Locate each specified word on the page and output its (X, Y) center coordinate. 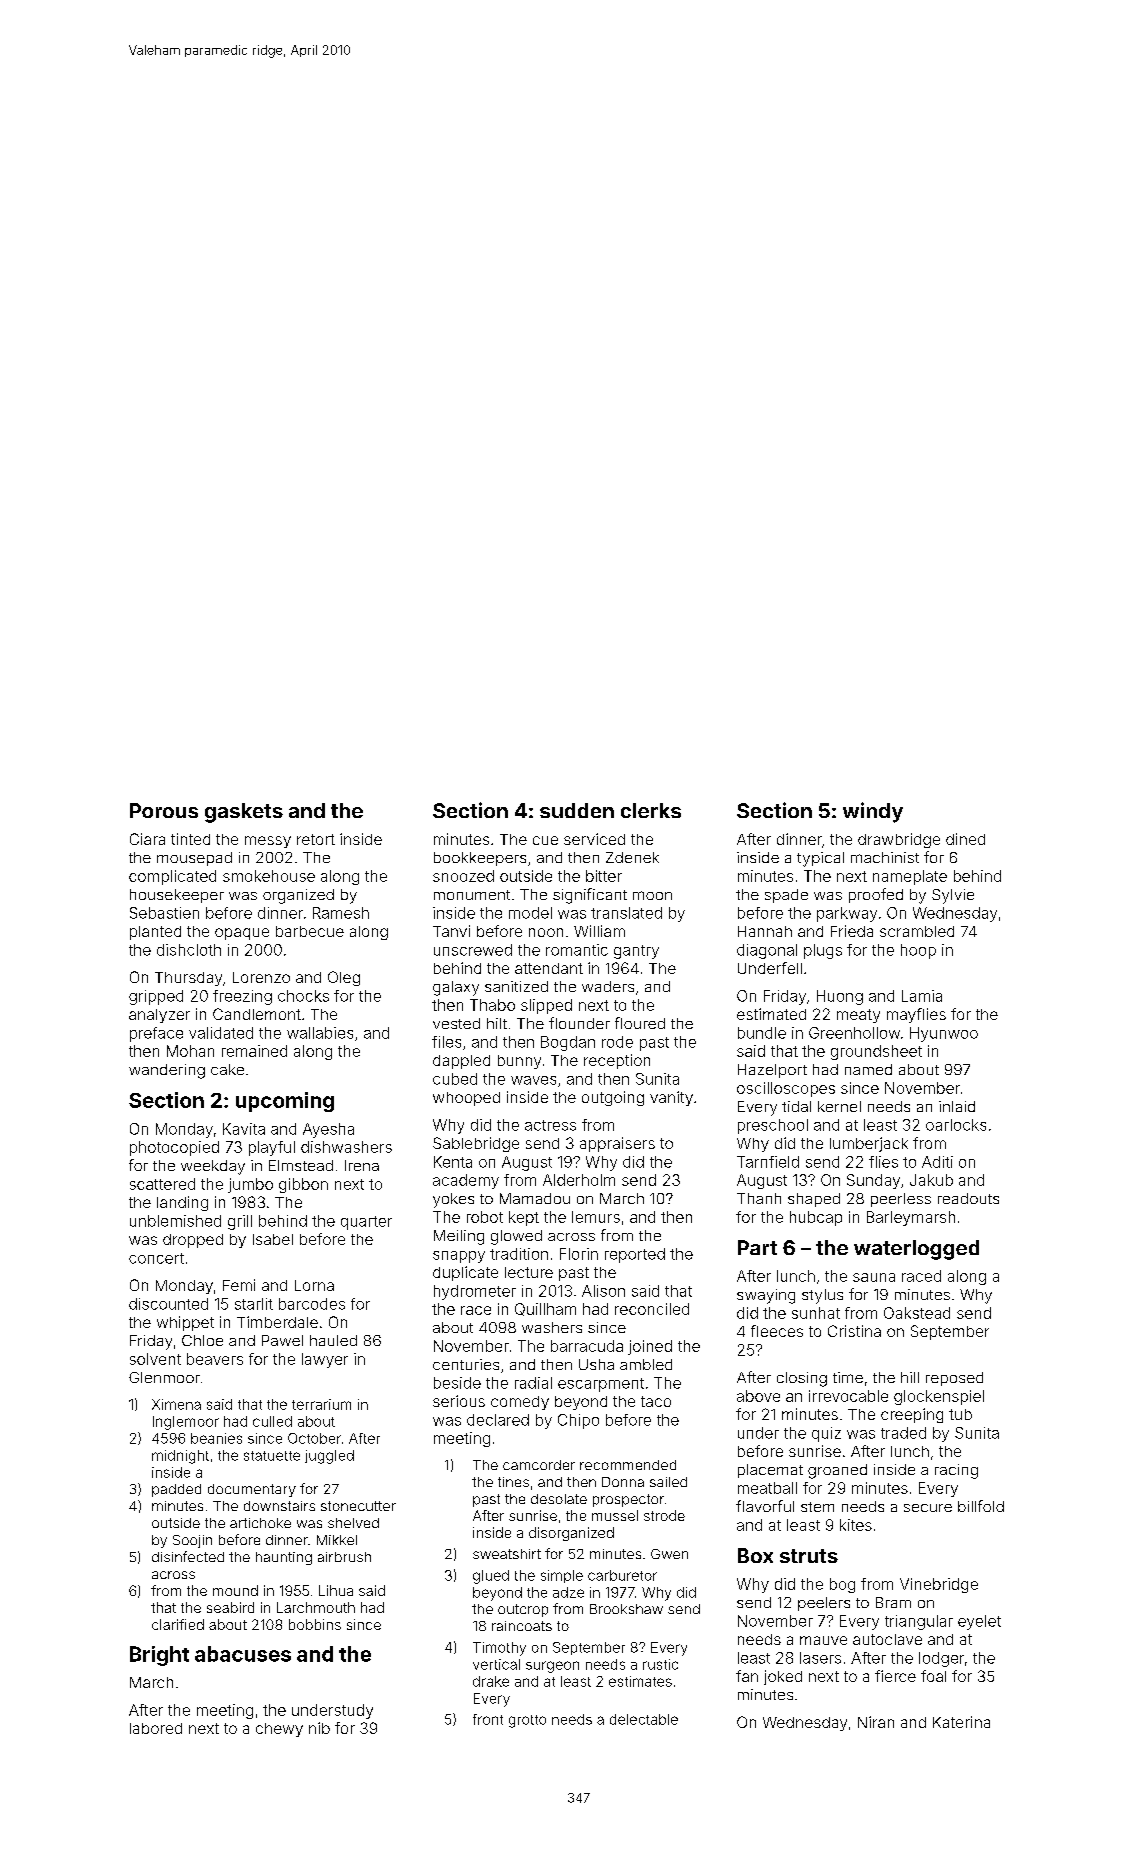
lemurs (596, 1217)
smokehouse (269, 876)
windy (873, 812)
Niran (876, 1722)
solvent (155, 1359)
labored (156, 1728)
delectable (644, 1719)
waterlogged (916, 1250)
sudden (577, 810)
